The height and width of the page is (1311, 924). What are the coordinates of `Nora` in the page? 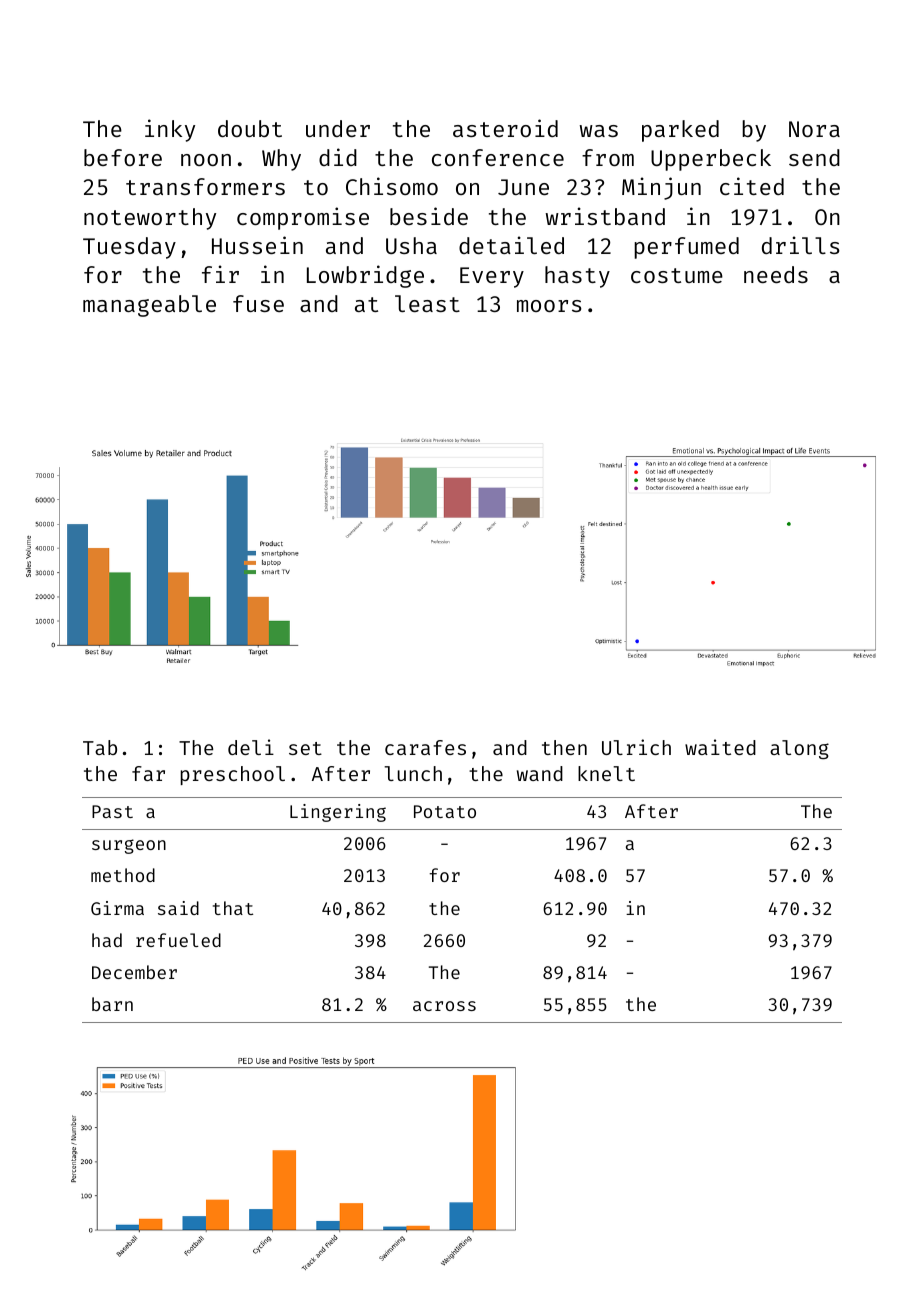 It's located at (814, 129).
